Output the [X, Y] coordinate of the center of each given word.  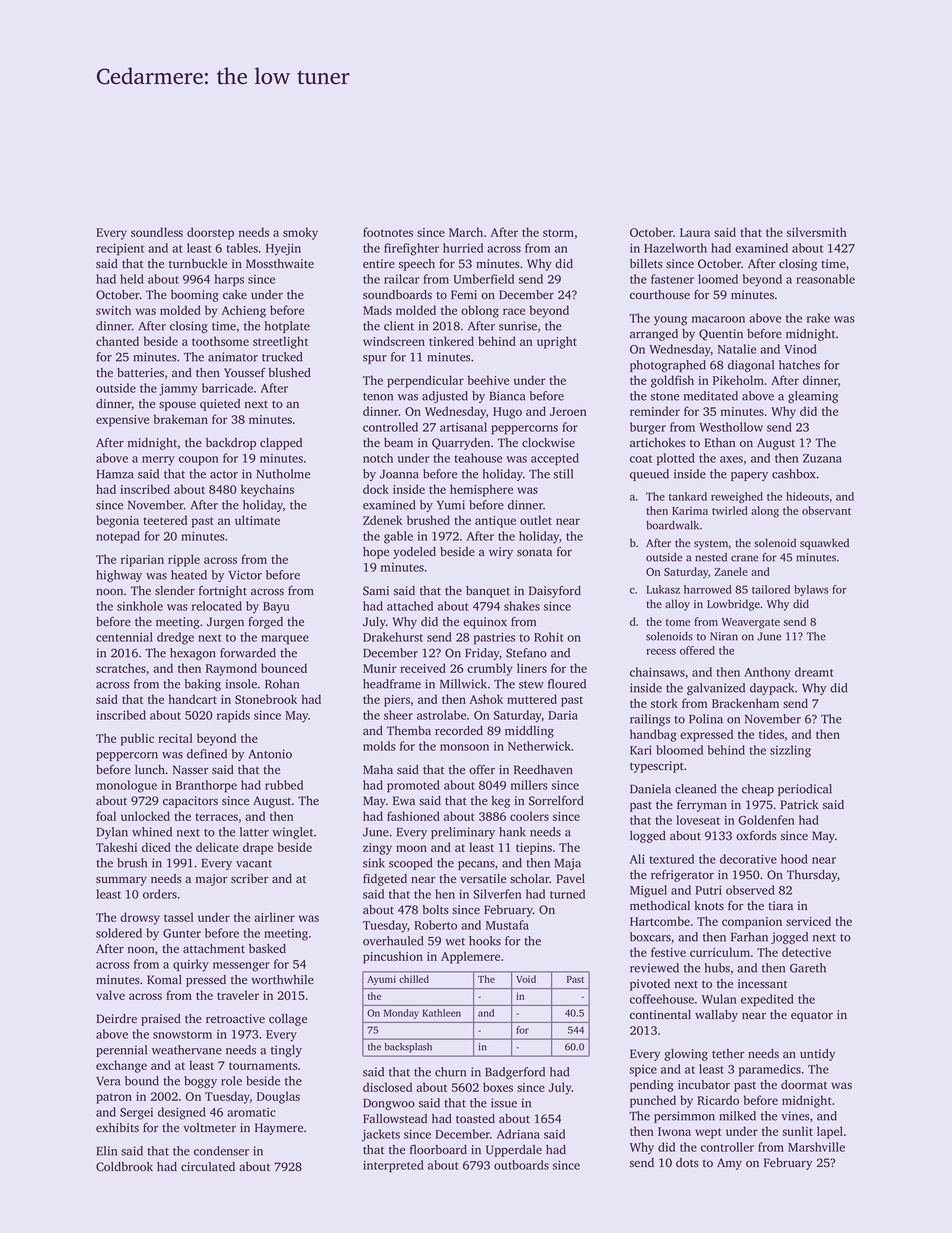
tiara [780, 905]
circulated [208, 1166]
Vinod [800, 349]
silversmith [817, 232]
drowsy [140, 918]
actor [224, 475]
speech [417, 265]
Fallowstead [395, 1119]
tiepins [534, 849]
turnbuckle [198, 263]
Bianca [507, 396]
